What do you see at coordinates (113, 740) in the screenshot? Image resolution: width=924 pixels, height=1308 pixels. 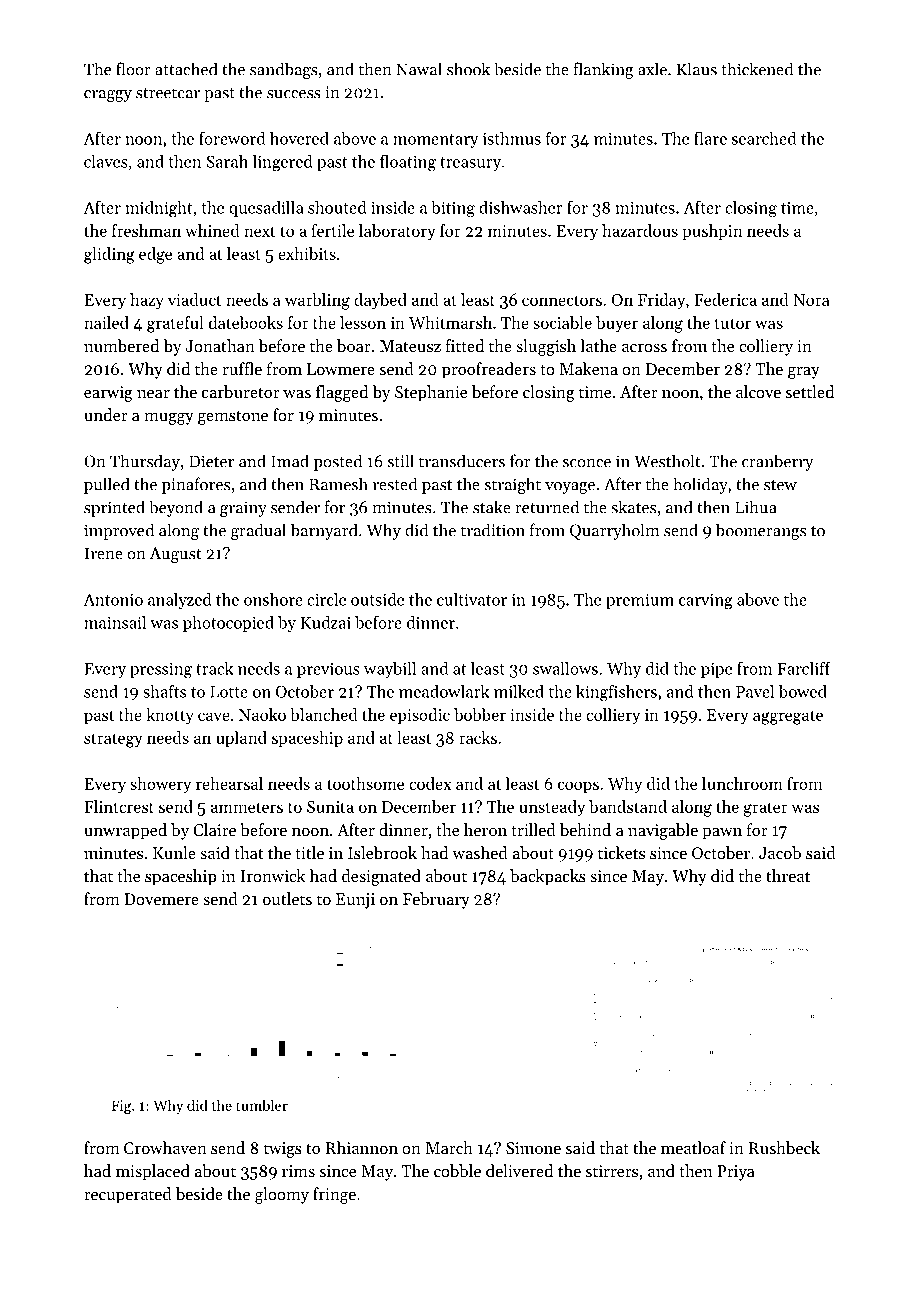 I see `strategy` at bounding box center [113, 740].
